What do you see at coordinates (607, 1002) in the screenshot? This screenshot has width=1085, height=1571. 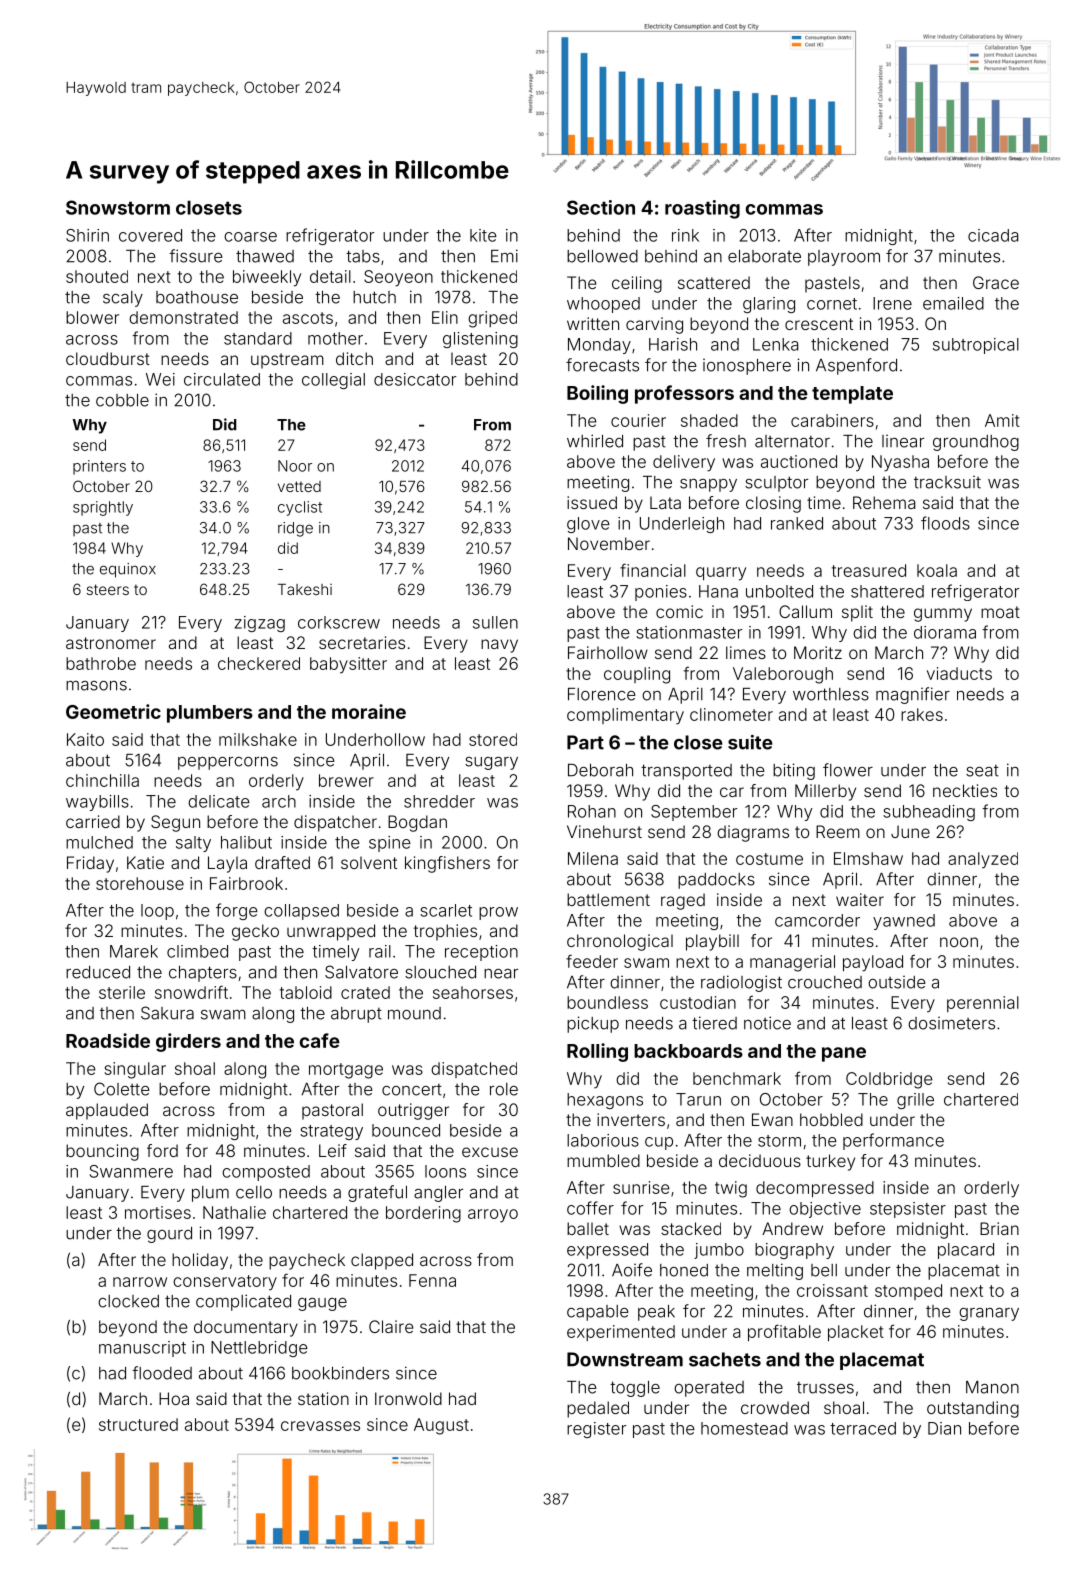 I see `boundless` at bounding box center [607, 1002].
